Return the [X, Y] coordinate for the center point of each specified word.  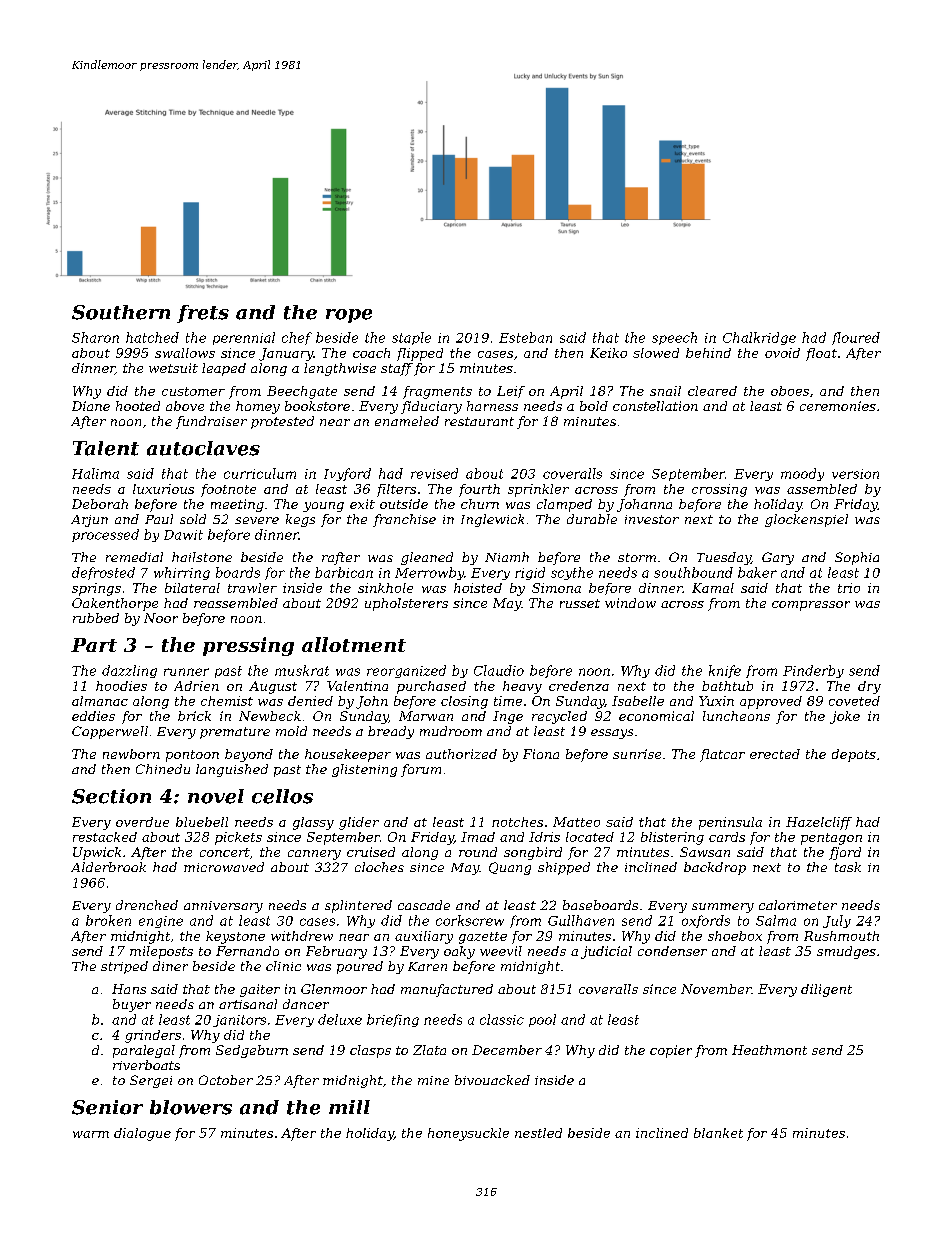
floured [856, 338]
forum [421, 770]
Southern [121, 312]
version [855, 474]
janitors [239, 1021]
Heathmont [769, 1050]
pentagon [831, 839]
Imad [478, 837]
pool [542, 1020]
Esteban [525, 337]
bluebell [202, 822]
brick [194, 716]
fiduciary [431, 407]
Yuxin [716, 701]
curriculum [260, 473]
